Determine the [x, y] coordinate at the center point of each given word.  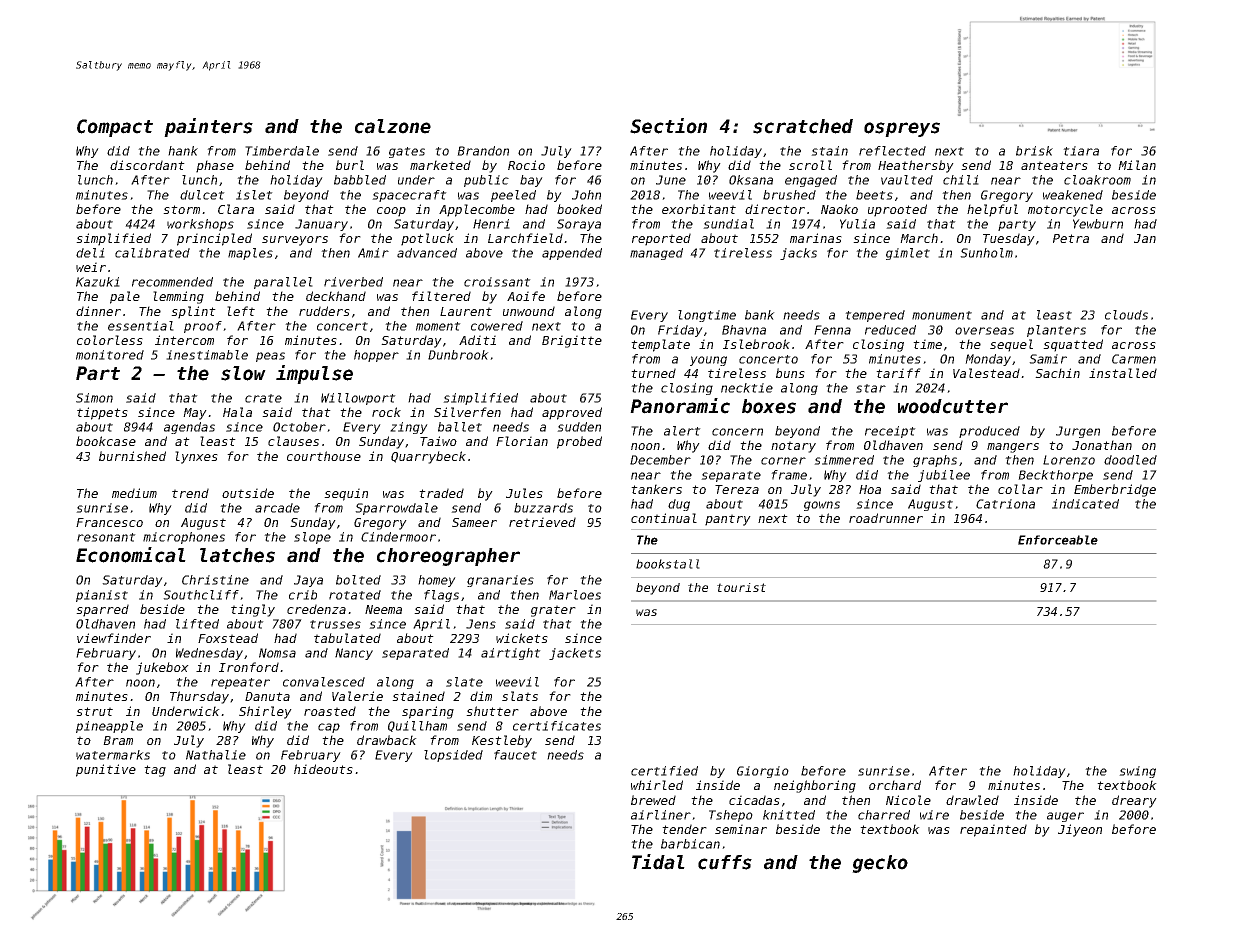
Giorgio [763, 772]
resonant [106, 537]
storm [181, 209]
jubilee [944, 476]
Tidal [658, 862]
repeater [240, 683]
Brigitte [572, 341]
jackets [575, 654]
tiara [1081, 151]
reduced [890, 330]
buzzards [543, 508]
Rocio [526, 165]
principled [214, 239]
